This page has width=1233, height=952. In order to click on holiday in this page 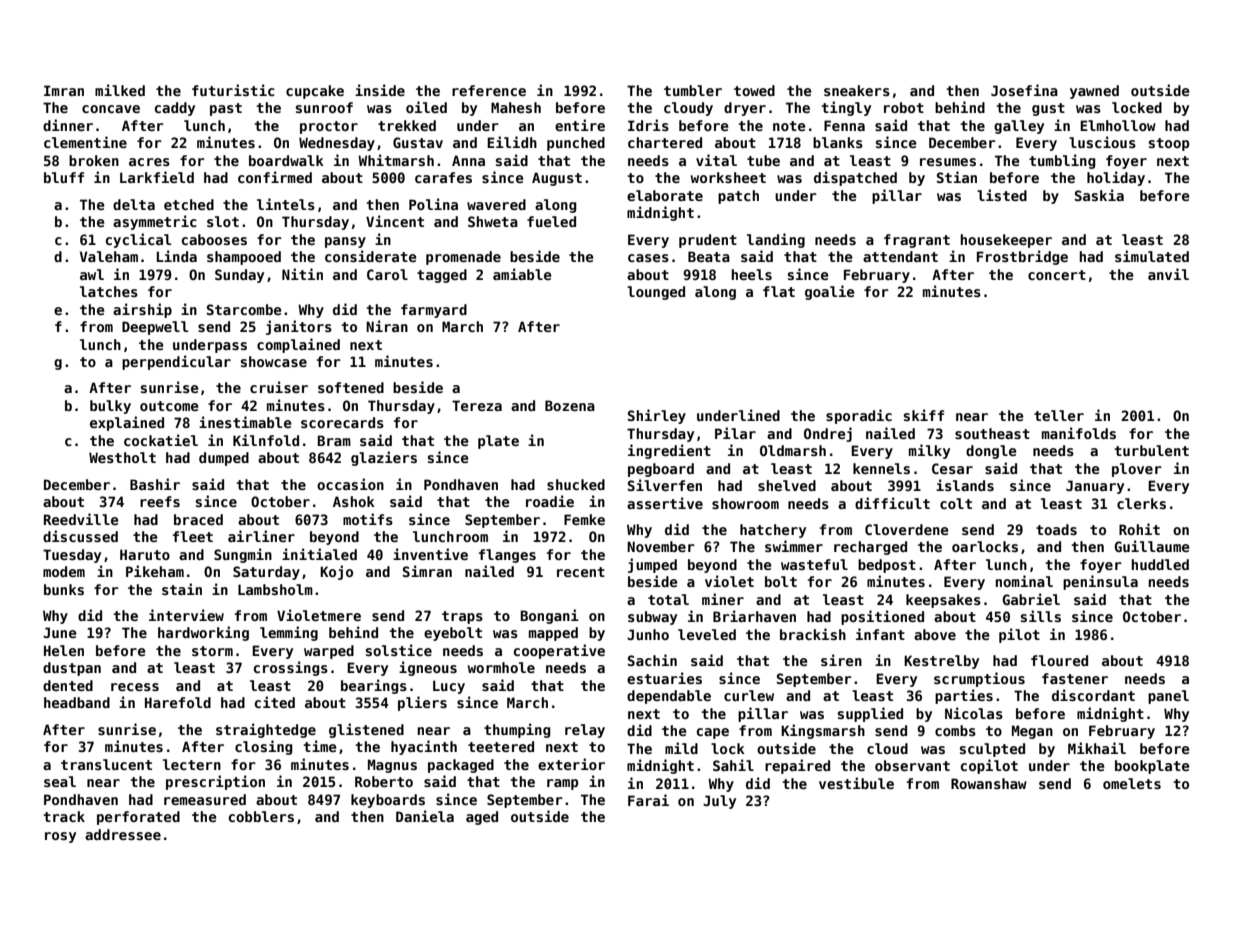, I will do `click(1116, 178)`.
